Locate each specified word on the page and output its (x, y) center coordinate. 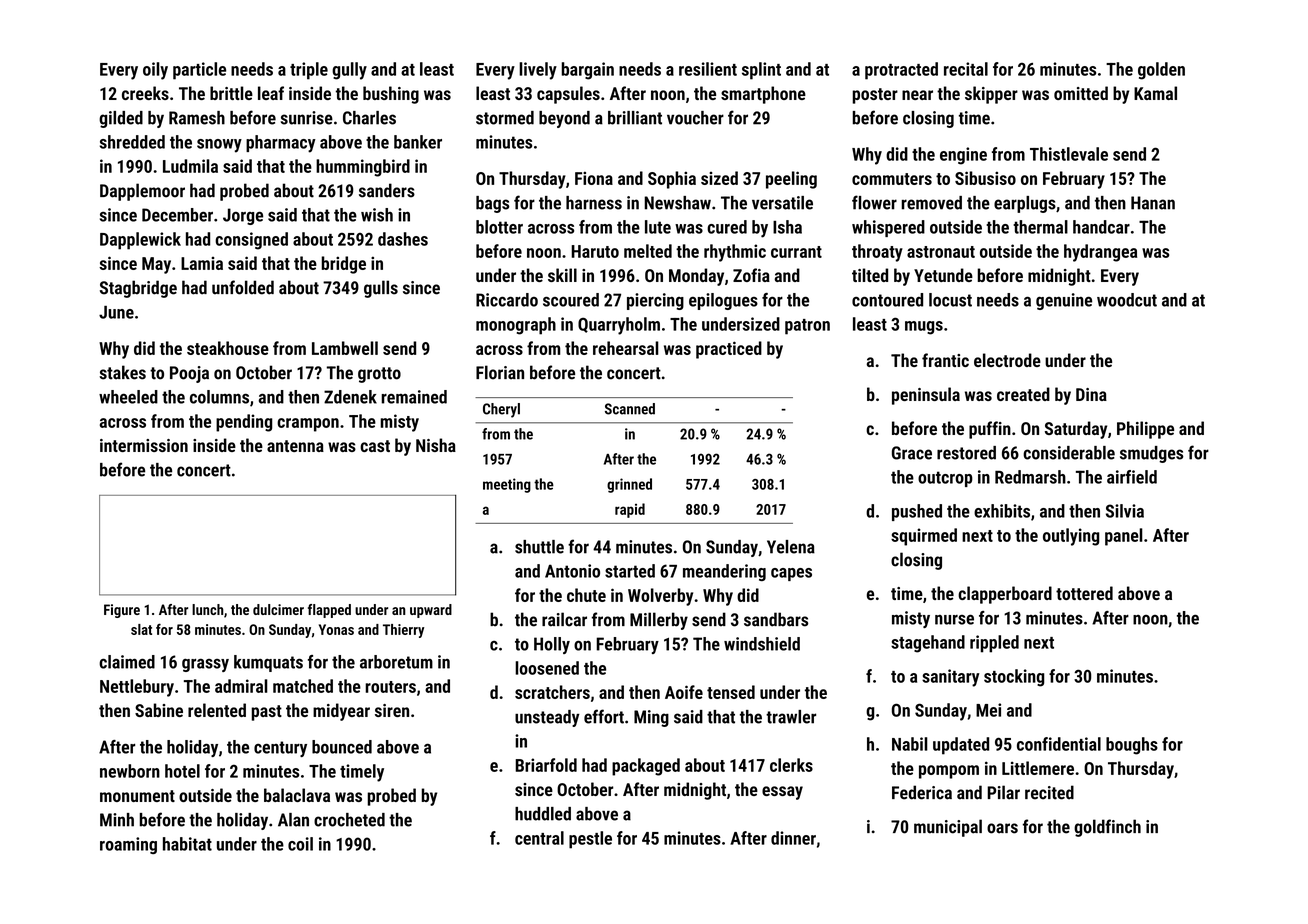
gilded (121, 119)
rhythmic (735, 253)
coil (300, 844)
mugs (924, 328)
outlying (1071, 537)
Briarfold (546, 765)
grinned (629, 485)
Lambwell (345, 348)
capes (791, 574)
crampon (308, 425)
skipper (991, 95)
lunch (208, 609)
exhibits (1002, 511)
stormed (505, 118)
